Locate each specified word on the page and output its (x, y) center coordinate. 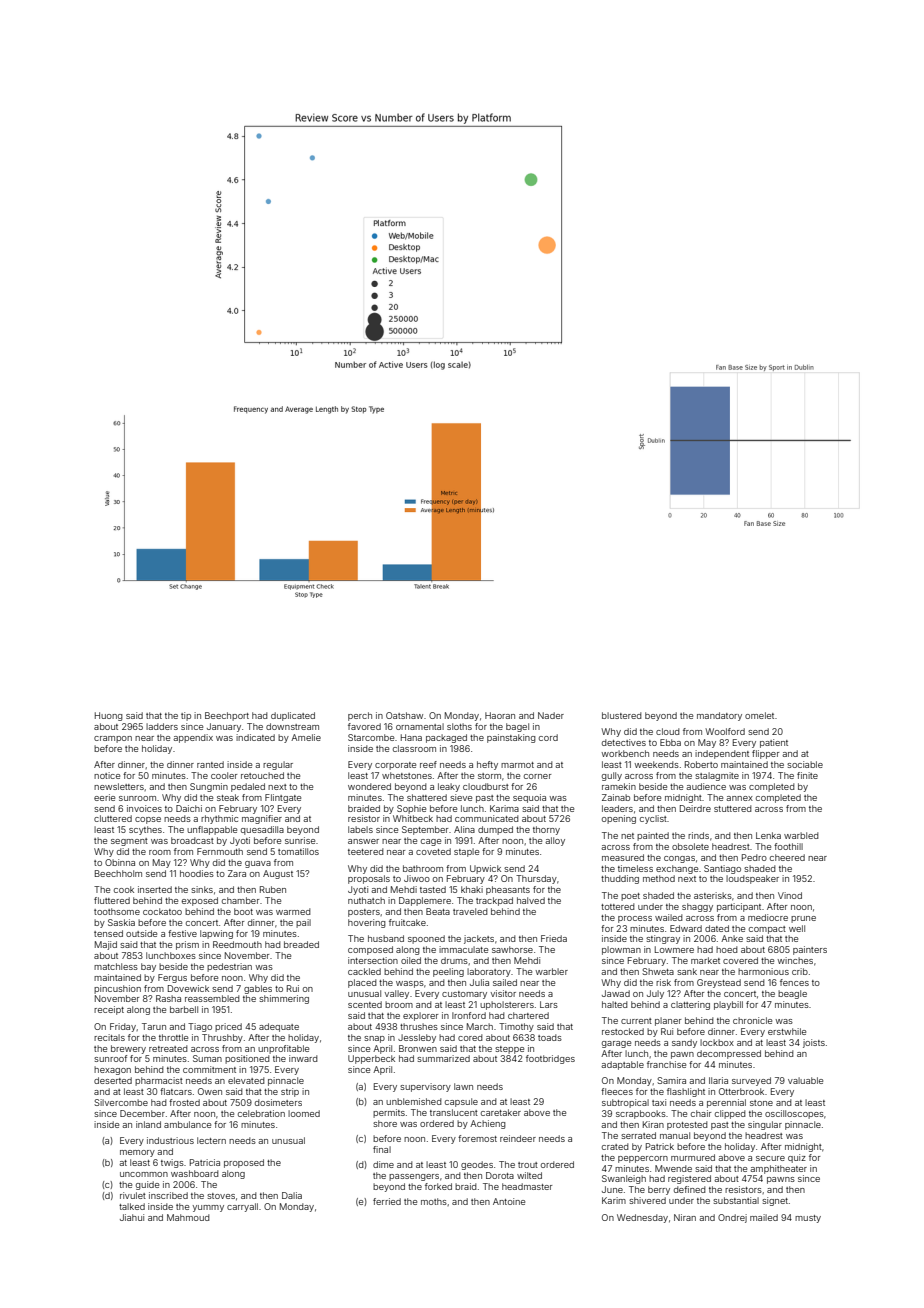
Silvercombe (121, 1102)
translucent (454, 1112)
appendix (193, 738)
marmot (517, 765)
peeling (448, 972)
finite (807, 775)
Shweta (658, 971)
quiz (797, 1158)
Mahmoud (188, 1217)
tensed (108, 933)
